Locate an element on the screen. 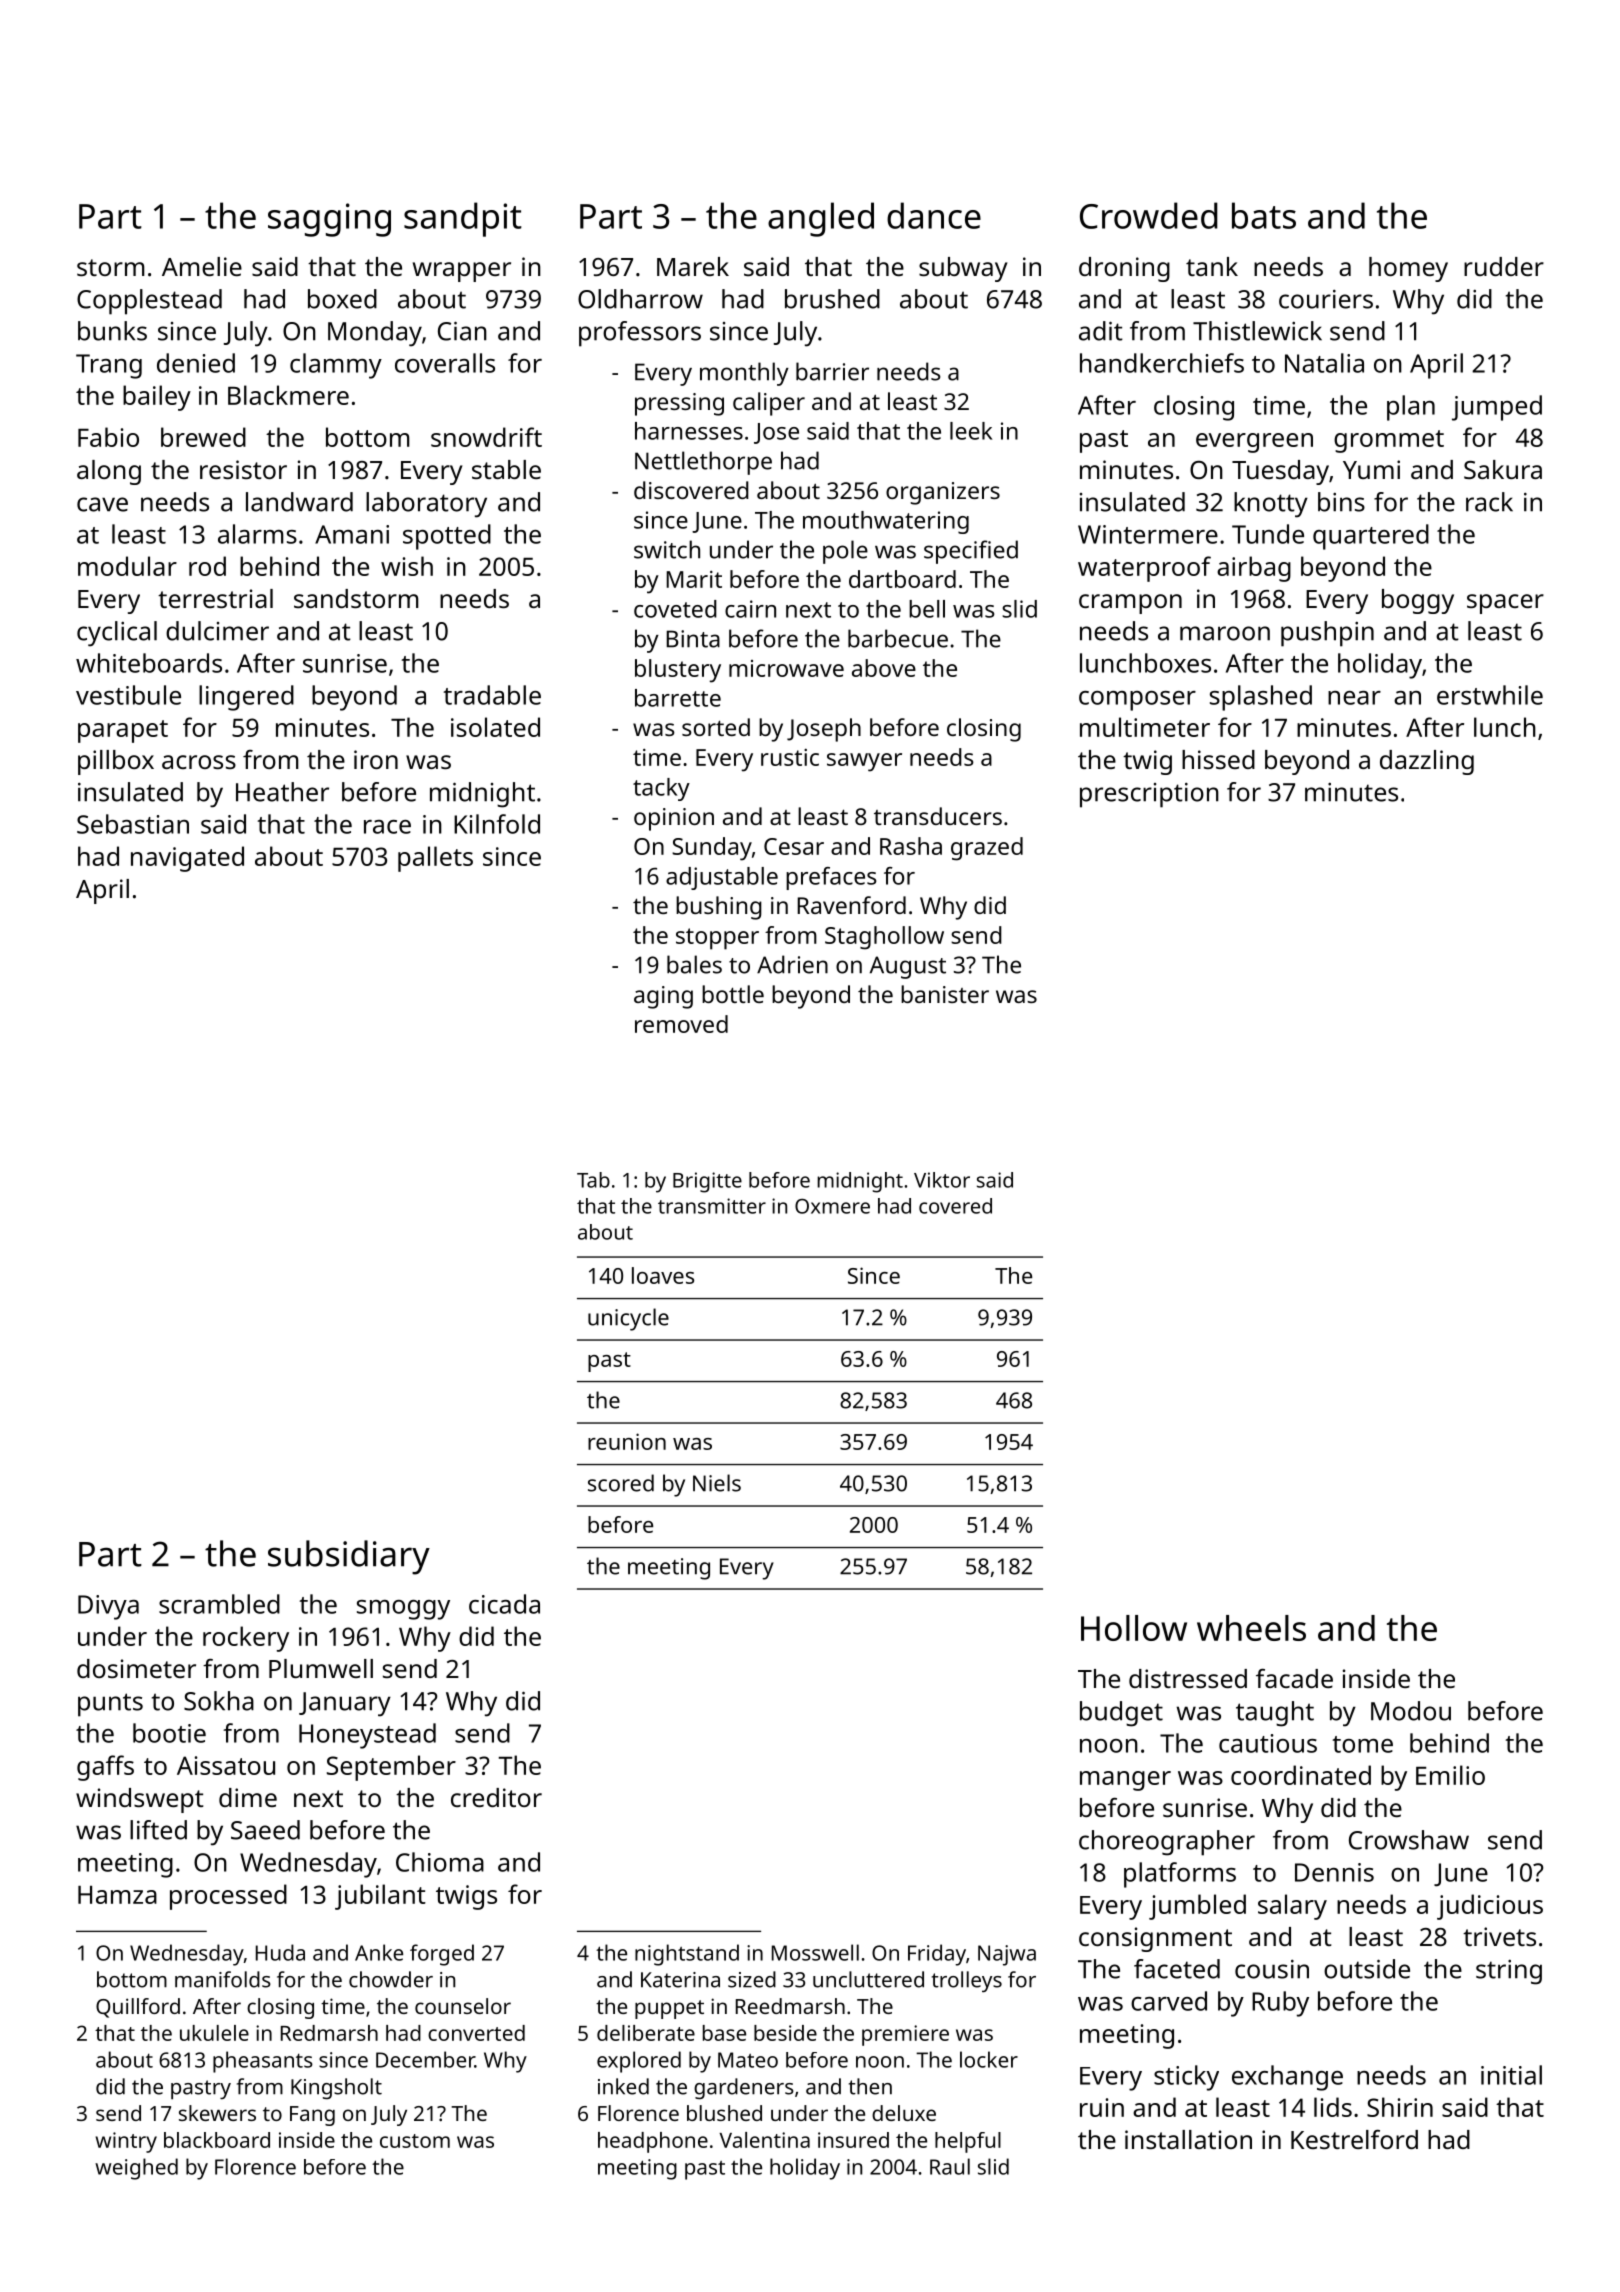  lingered is located at coordinates (246, 698).
